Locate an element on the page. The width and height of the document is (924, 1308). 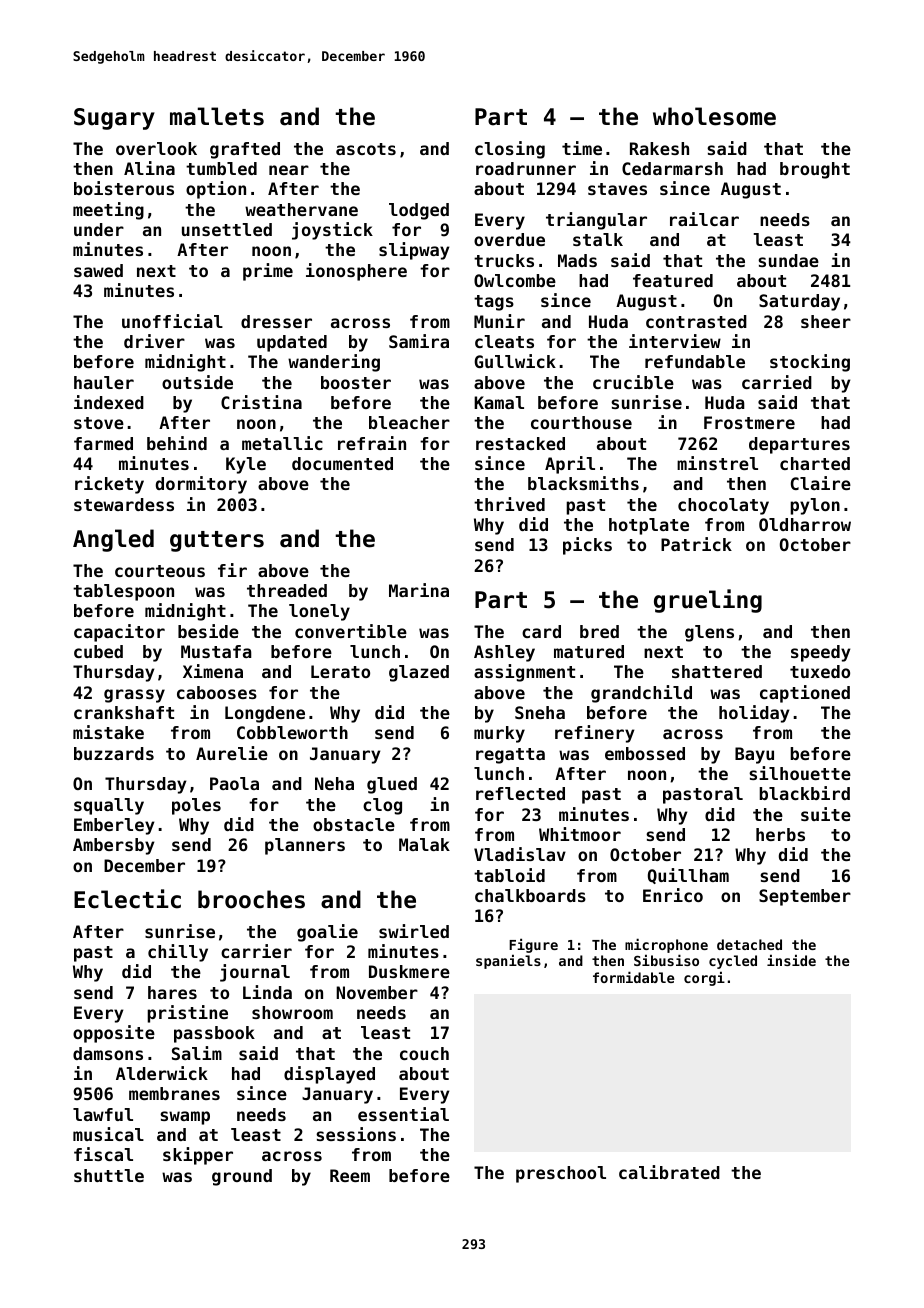
damsons is located at coordinates (108, 1053).
